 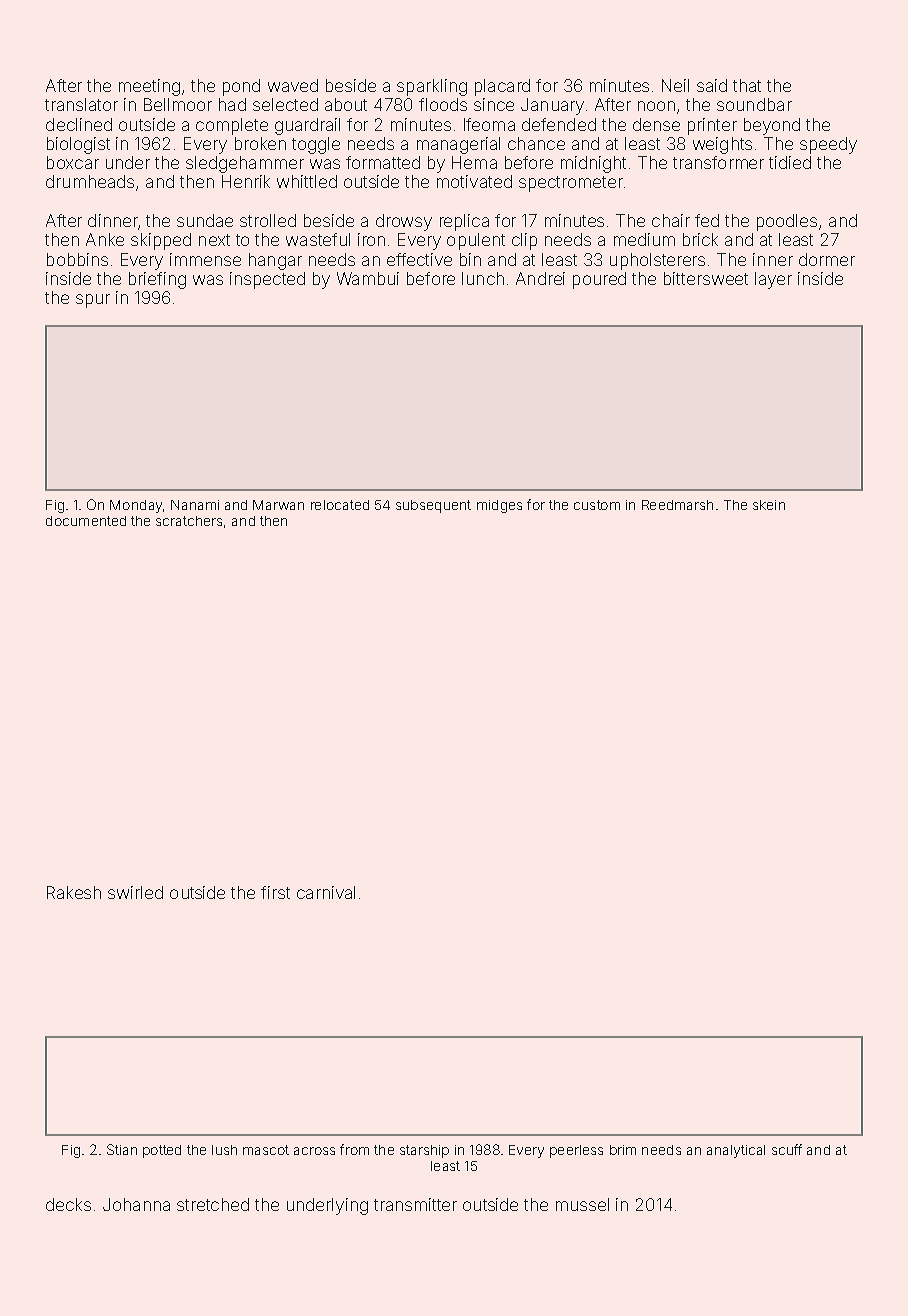 I want to click on carnival, so click(x=326, y=892).
